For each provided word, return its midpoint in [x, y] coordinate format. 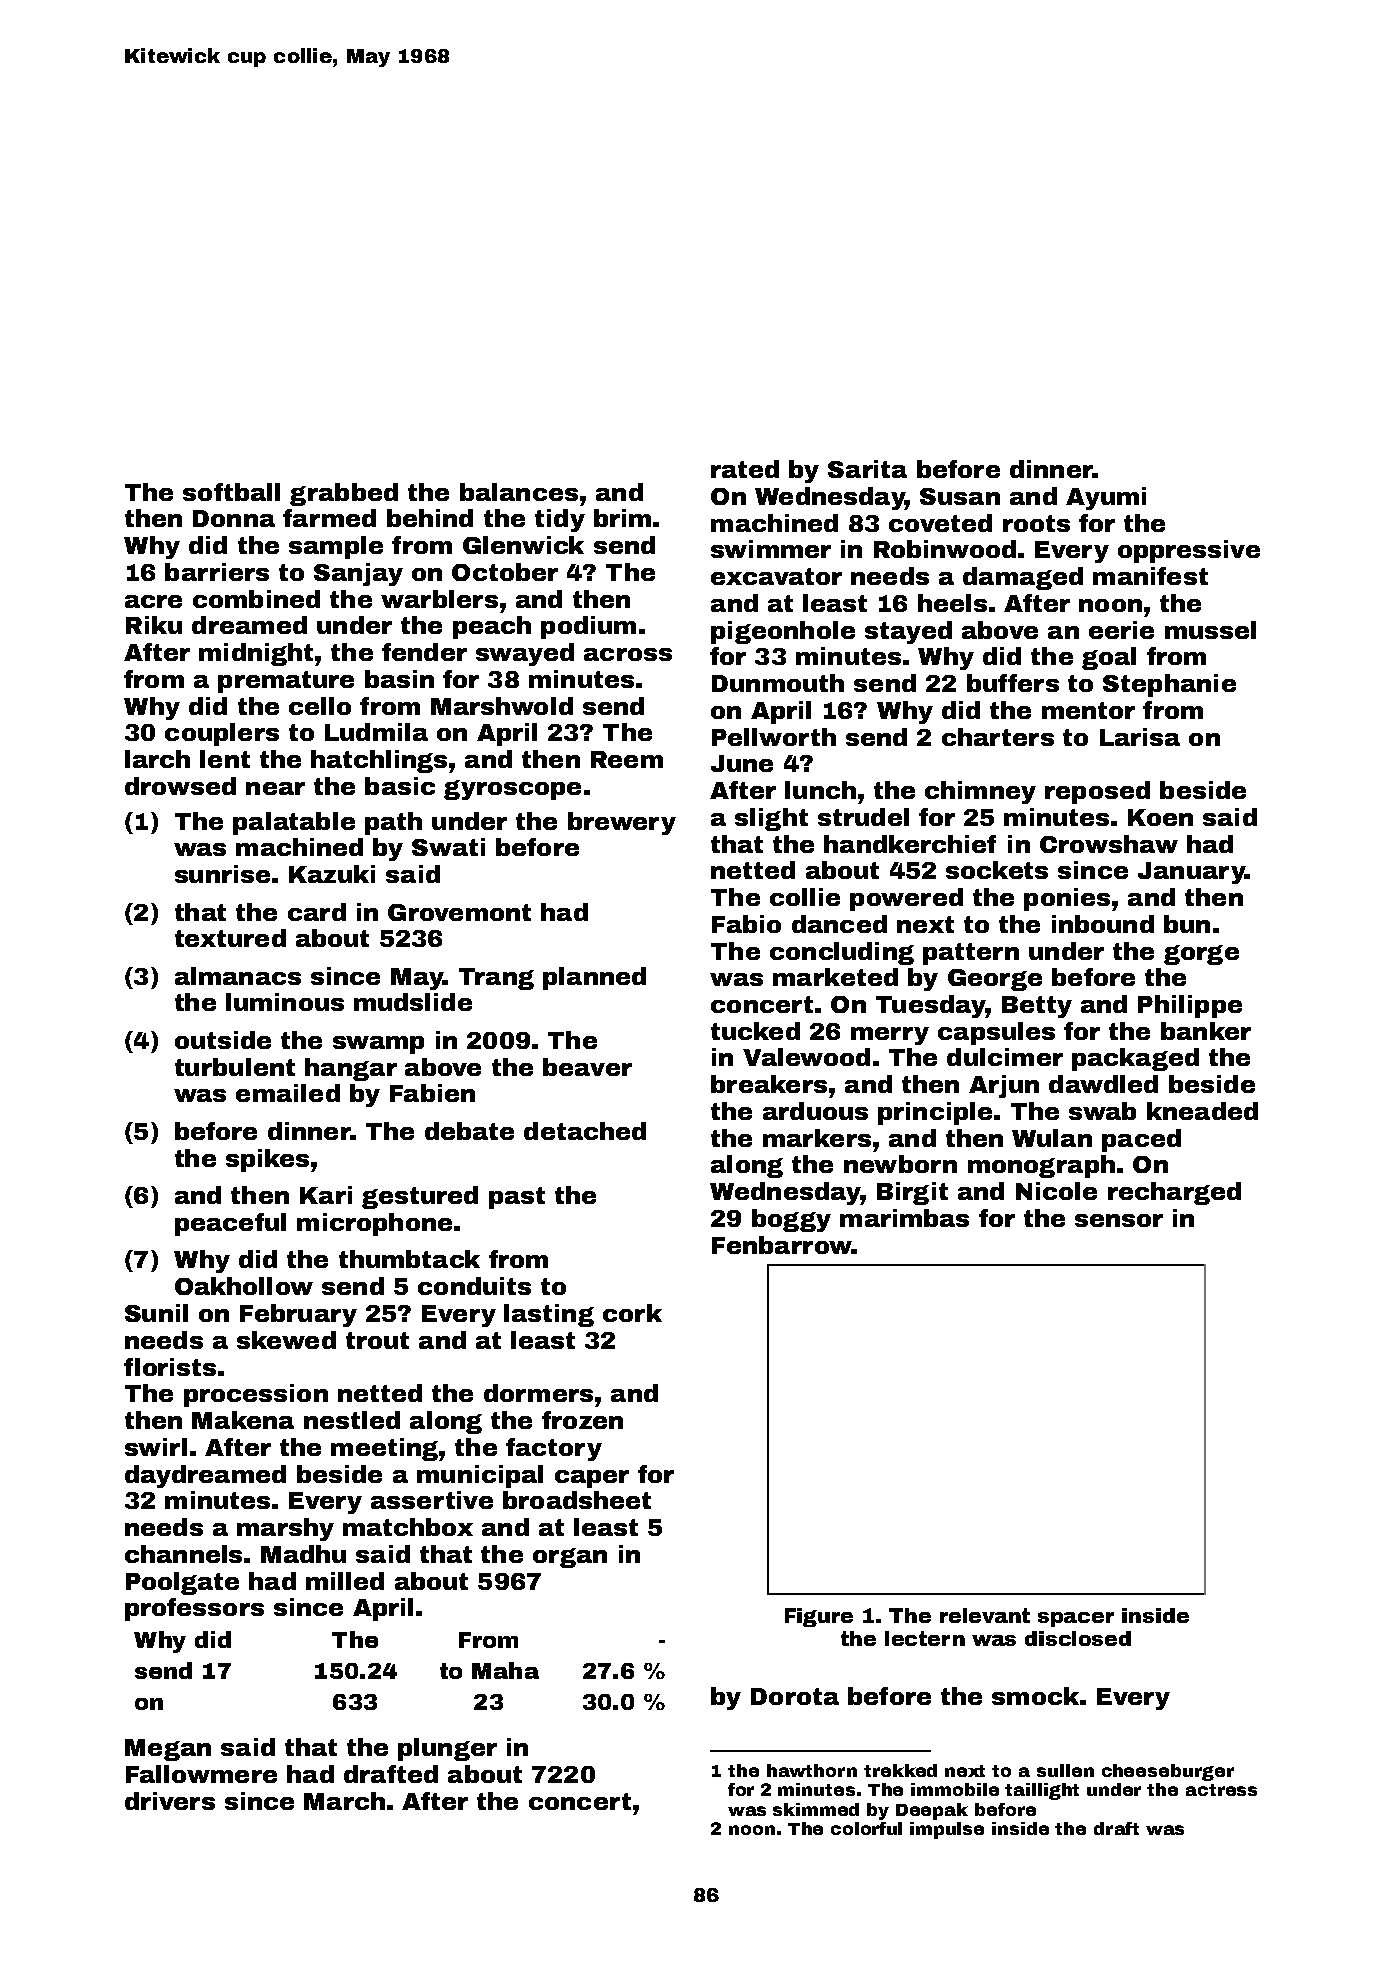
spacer [1076, 1619]
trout [377, 1340]
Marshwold [502, 706]
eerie [1121, 630]
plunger [447, 1749]
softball [231, 492]
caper [592, 1479]
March [344, 1801]
